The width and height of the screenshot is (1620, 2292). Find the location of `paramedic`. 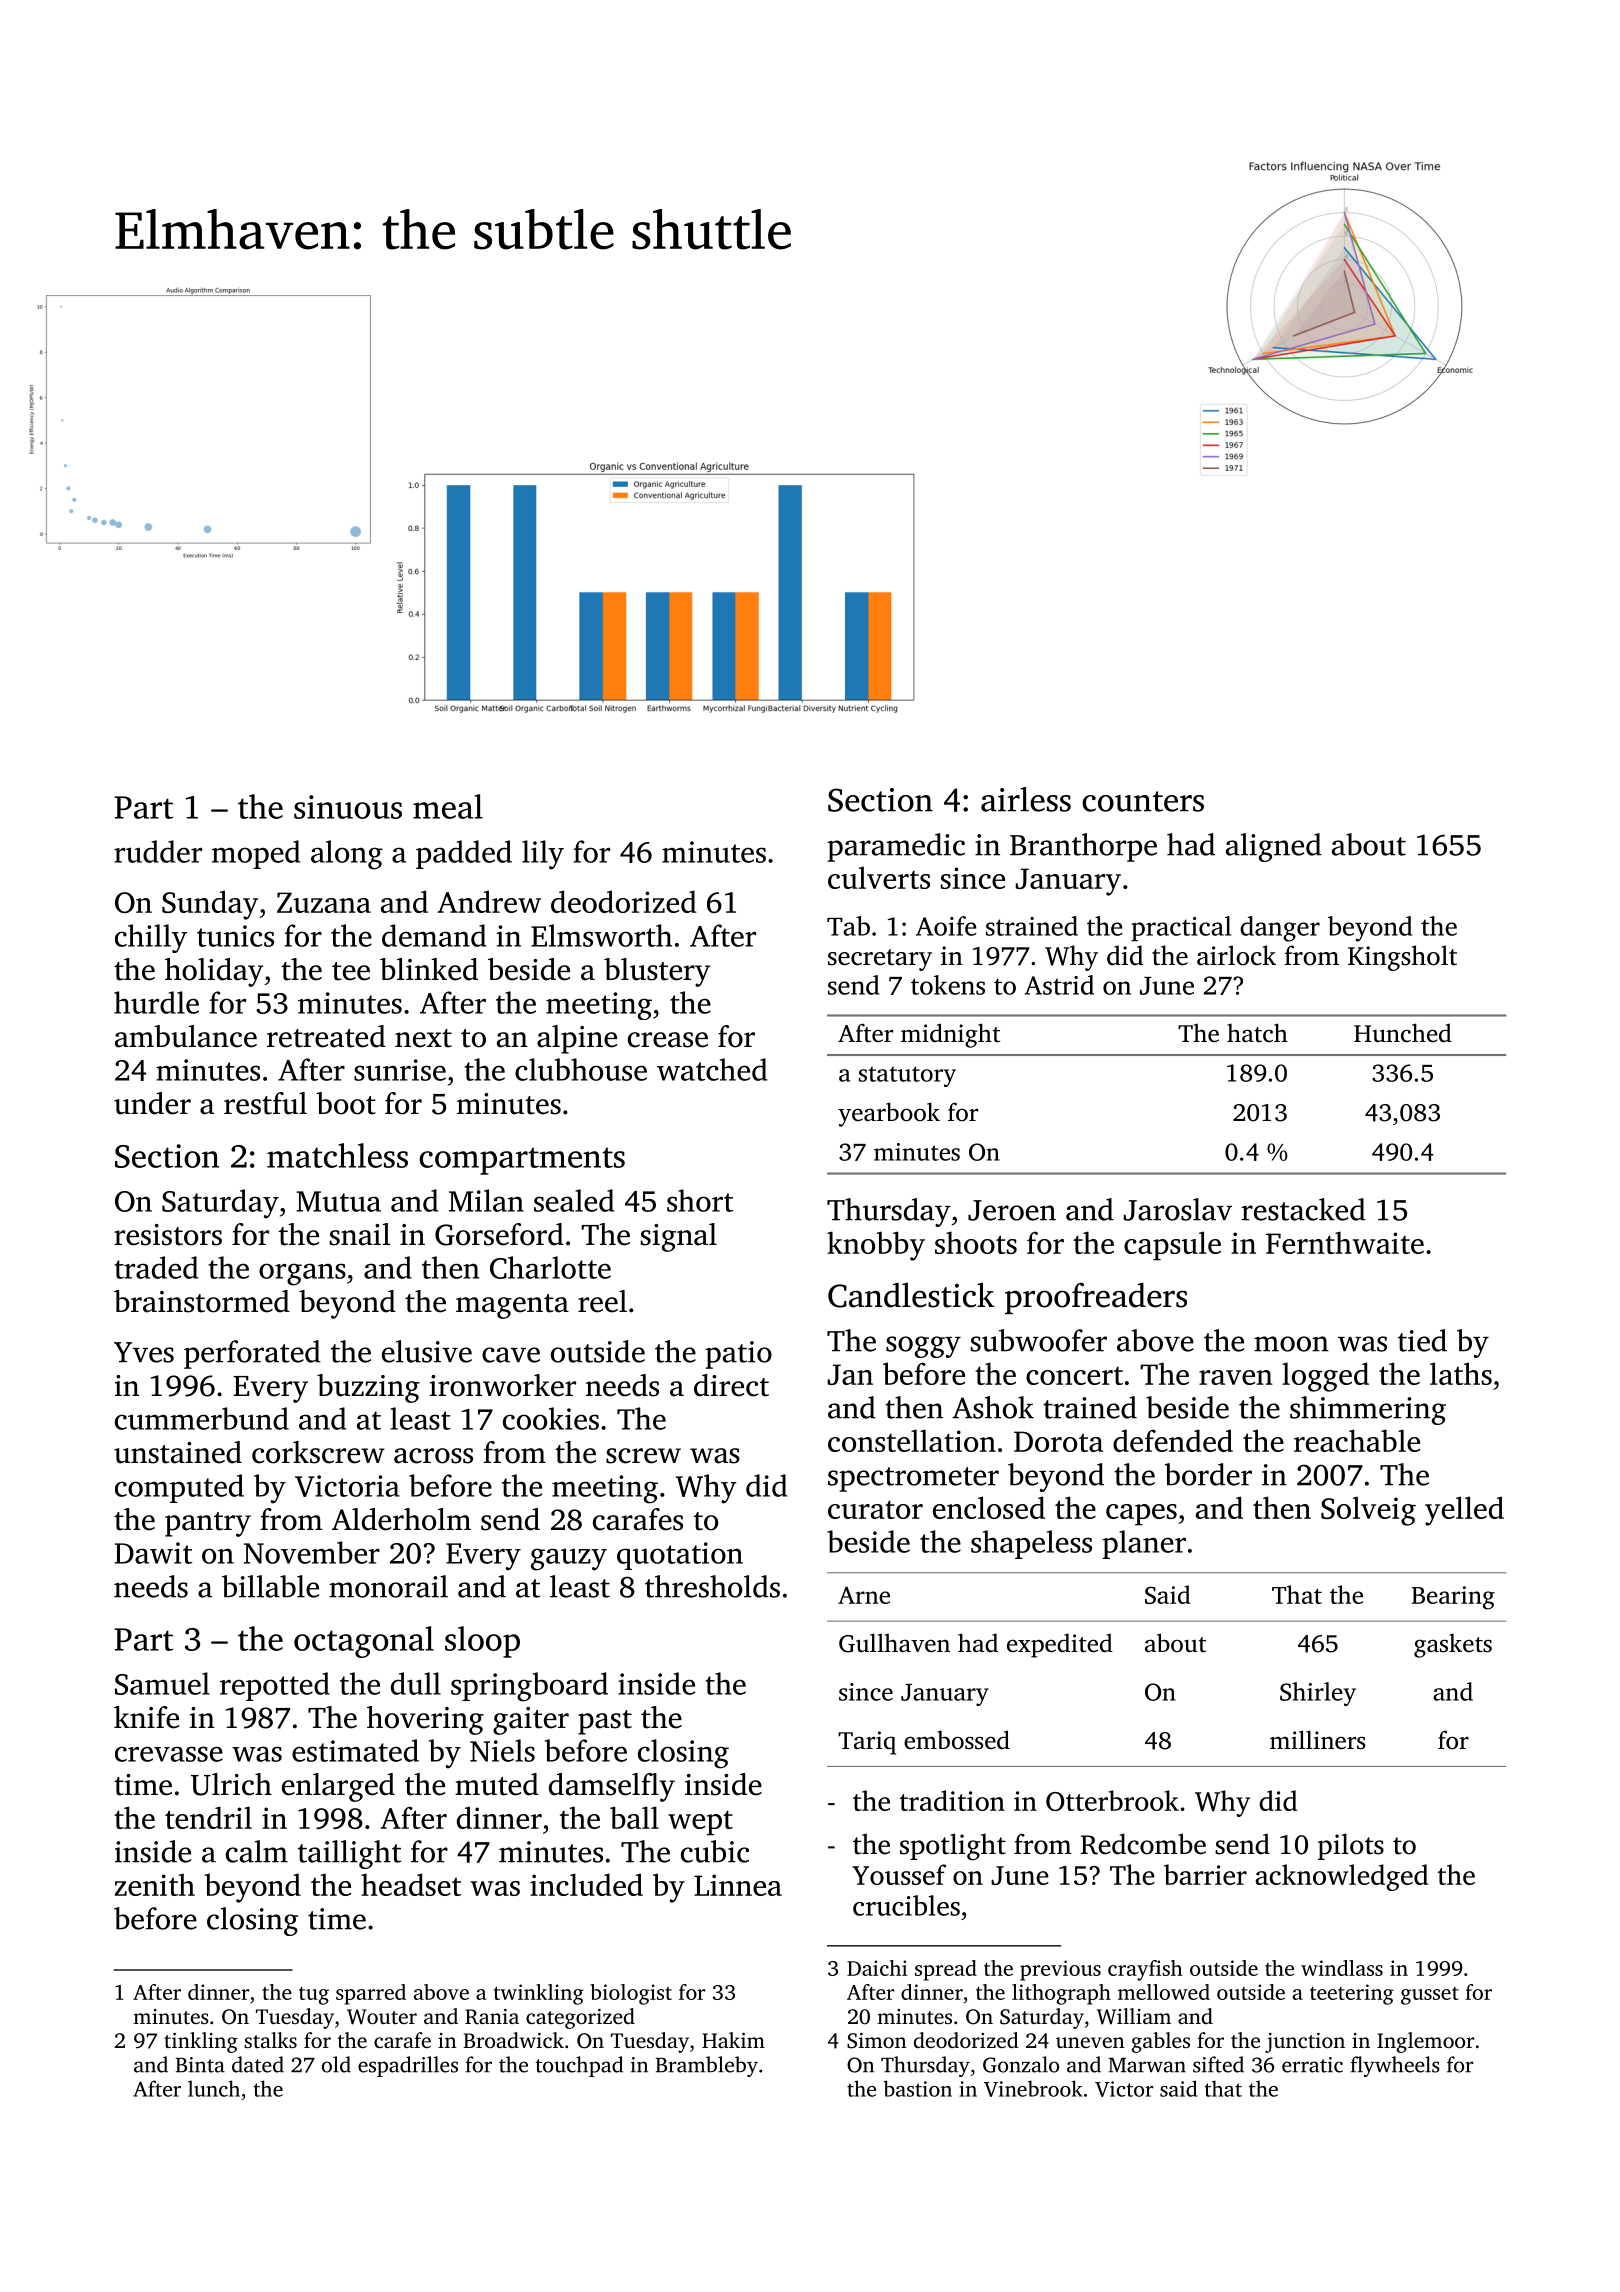

paramedic is located at coordinates (896, 847).
